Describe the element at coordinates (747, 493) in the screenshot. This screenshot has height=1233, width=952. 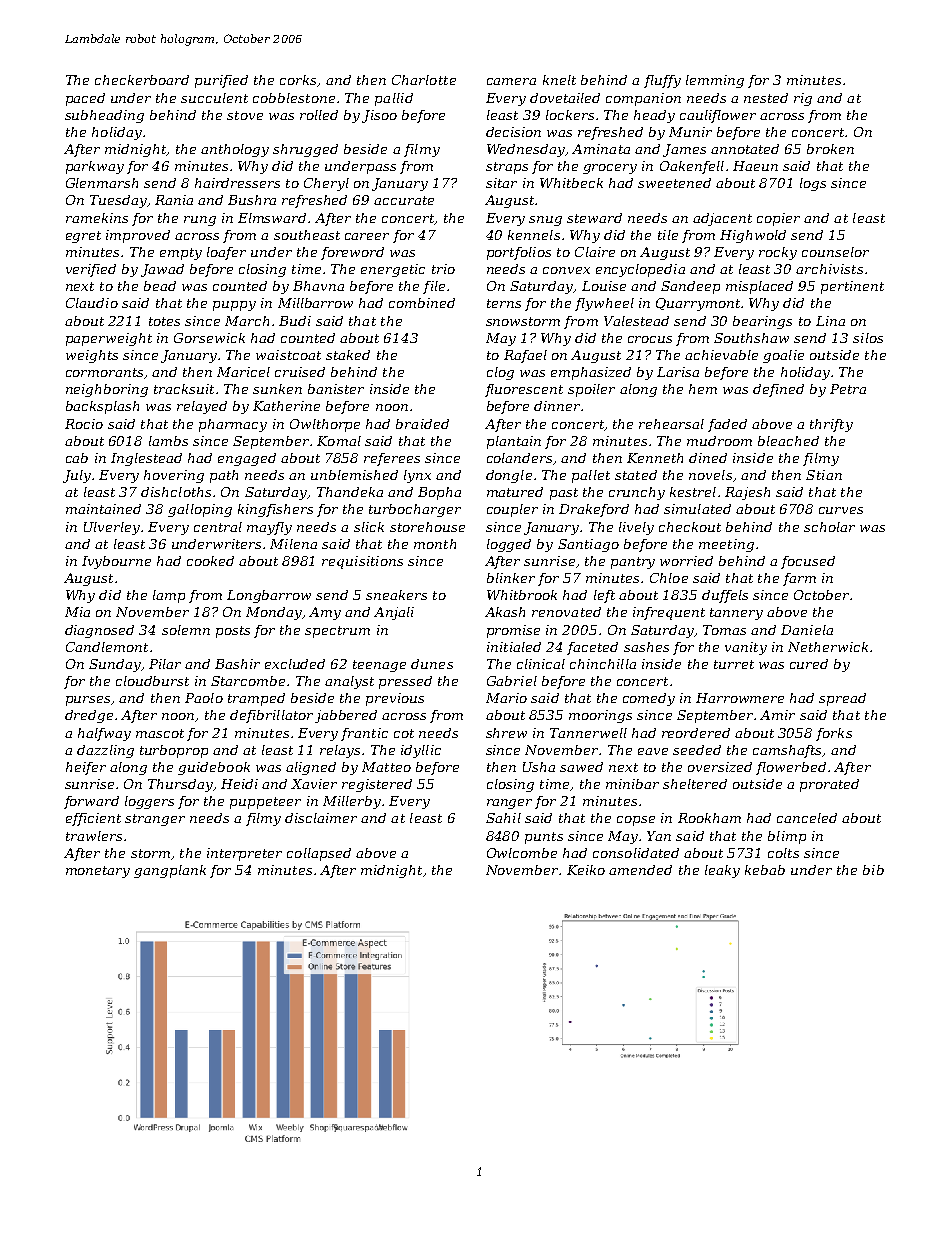
I see `Rajesh` at that location.
